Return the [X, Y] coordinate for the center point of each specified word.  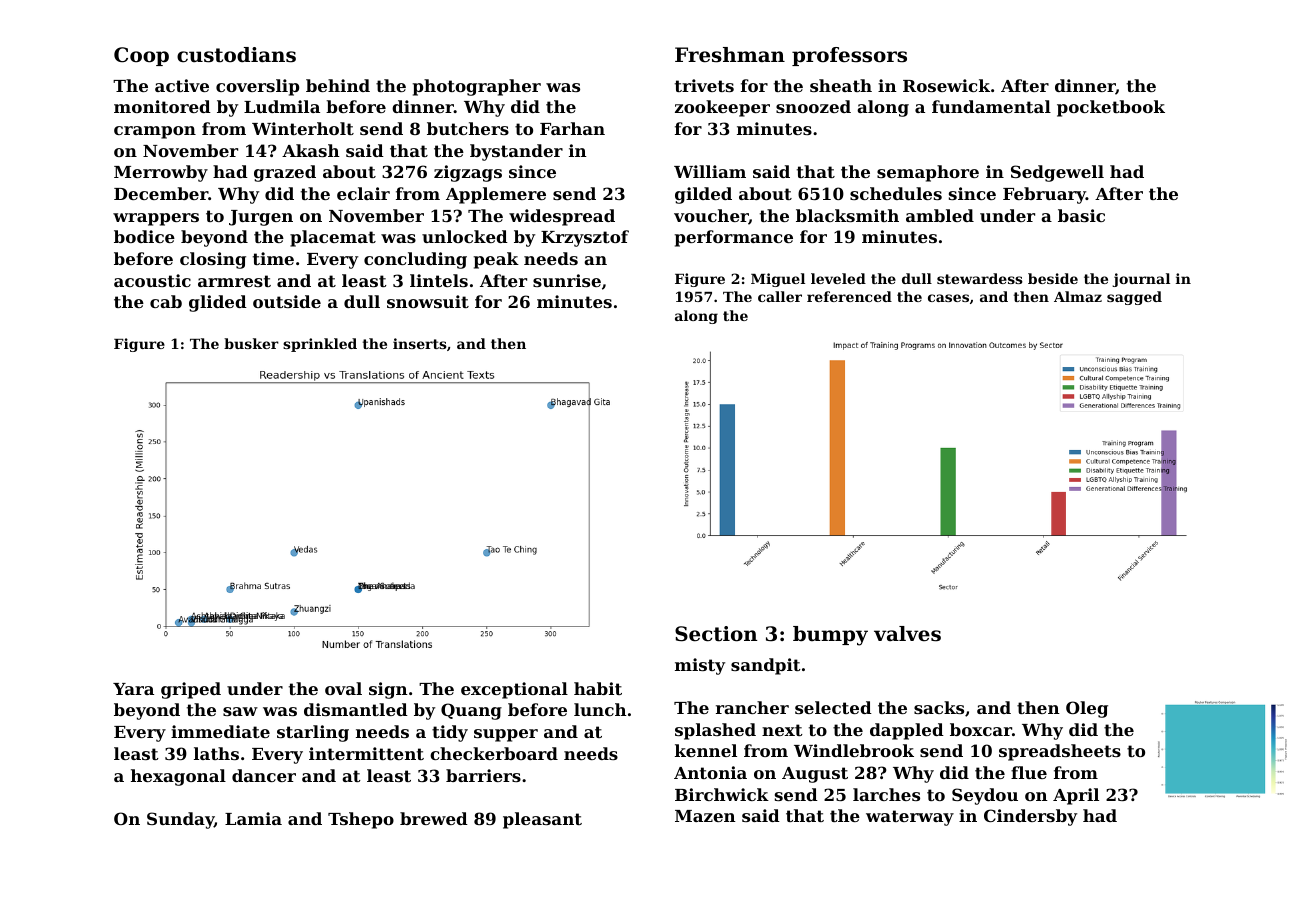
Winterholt [303, 128]
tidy [450, 733]
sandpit [766, 666]
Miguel [778, 280]
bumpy [830, 636]
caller [780, 296]
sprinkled [320, 345]
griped [191, 690]
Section [716, 634]
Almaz [1078, 296]
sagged [1134, 298]
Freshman [730, 55]
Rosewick [946, 85]
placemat [333, 238]
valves [907, 634]
